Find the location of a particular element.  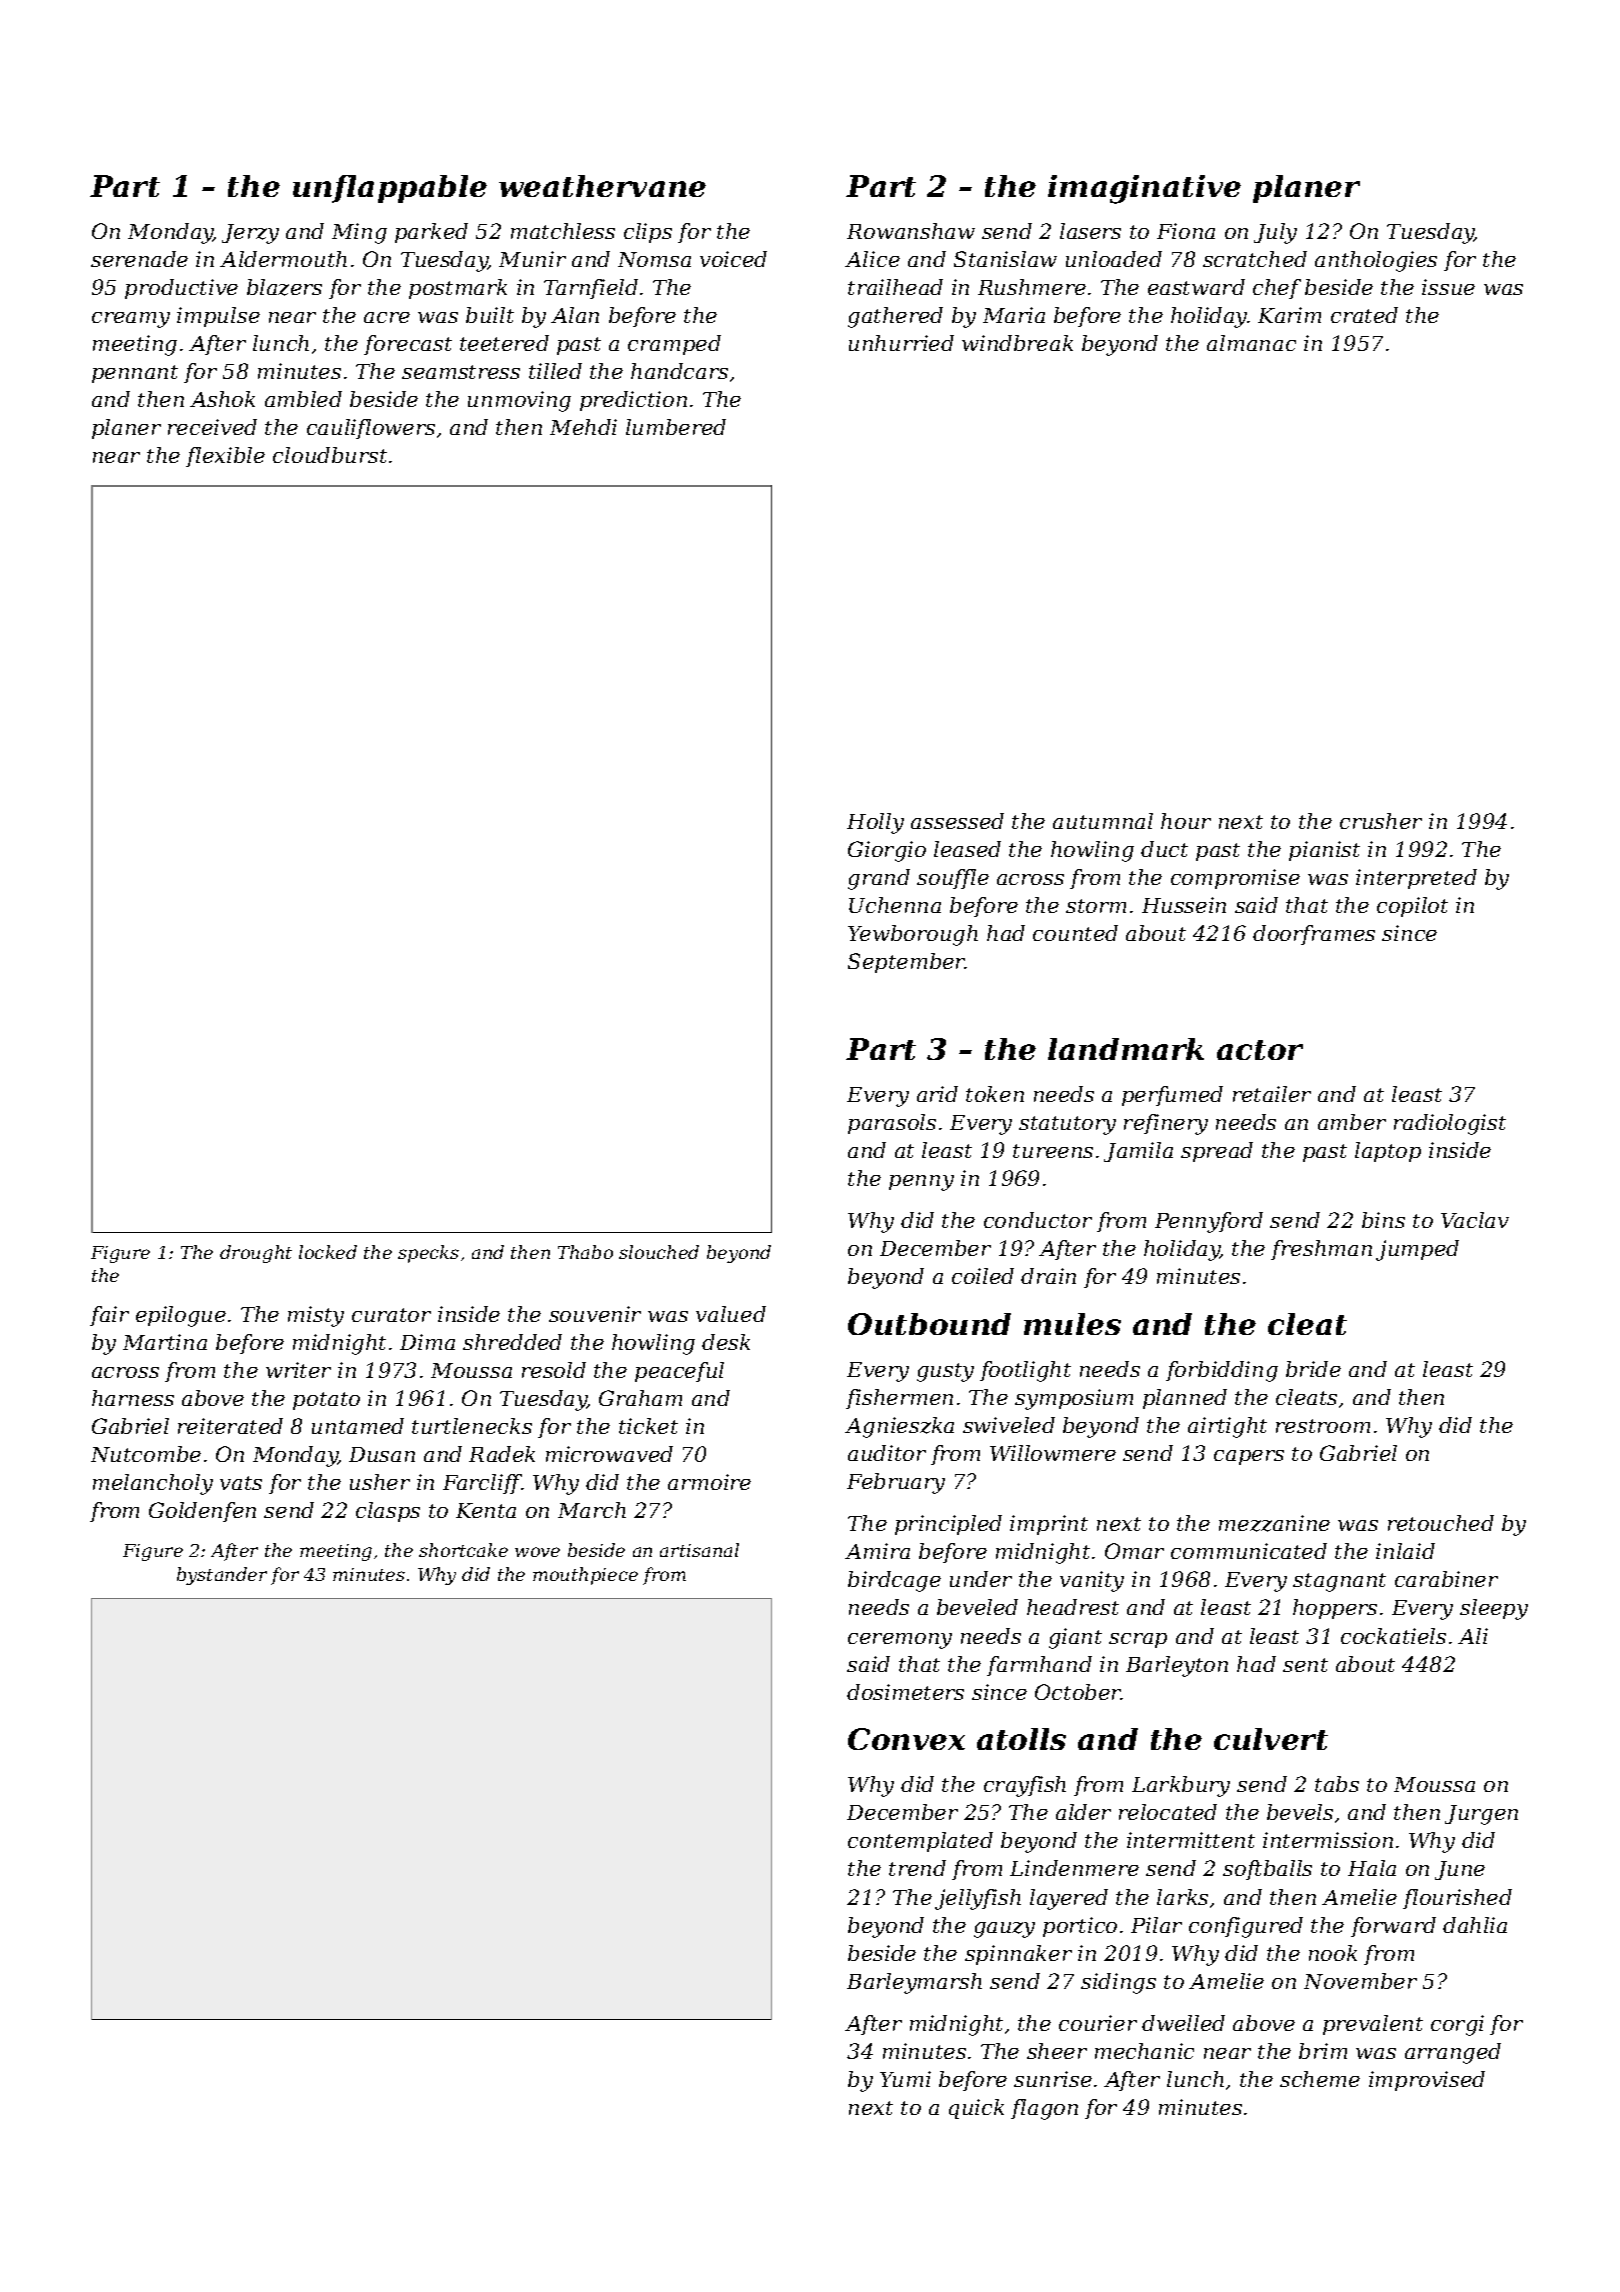

vats is located at coordinates (241, 1483).
